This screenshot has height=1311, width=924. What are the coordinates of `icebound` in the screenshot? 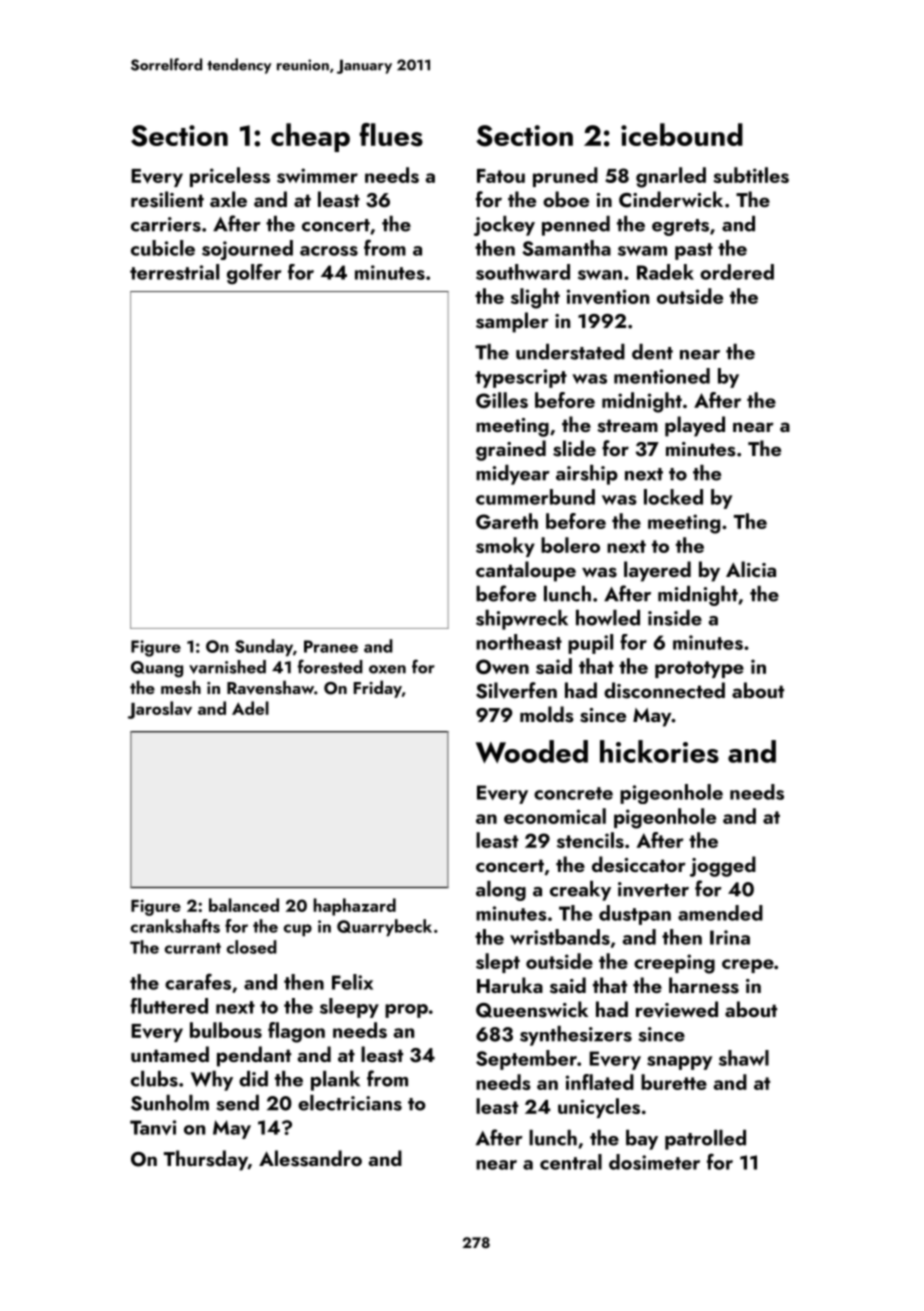 It's located at (682, 134).
